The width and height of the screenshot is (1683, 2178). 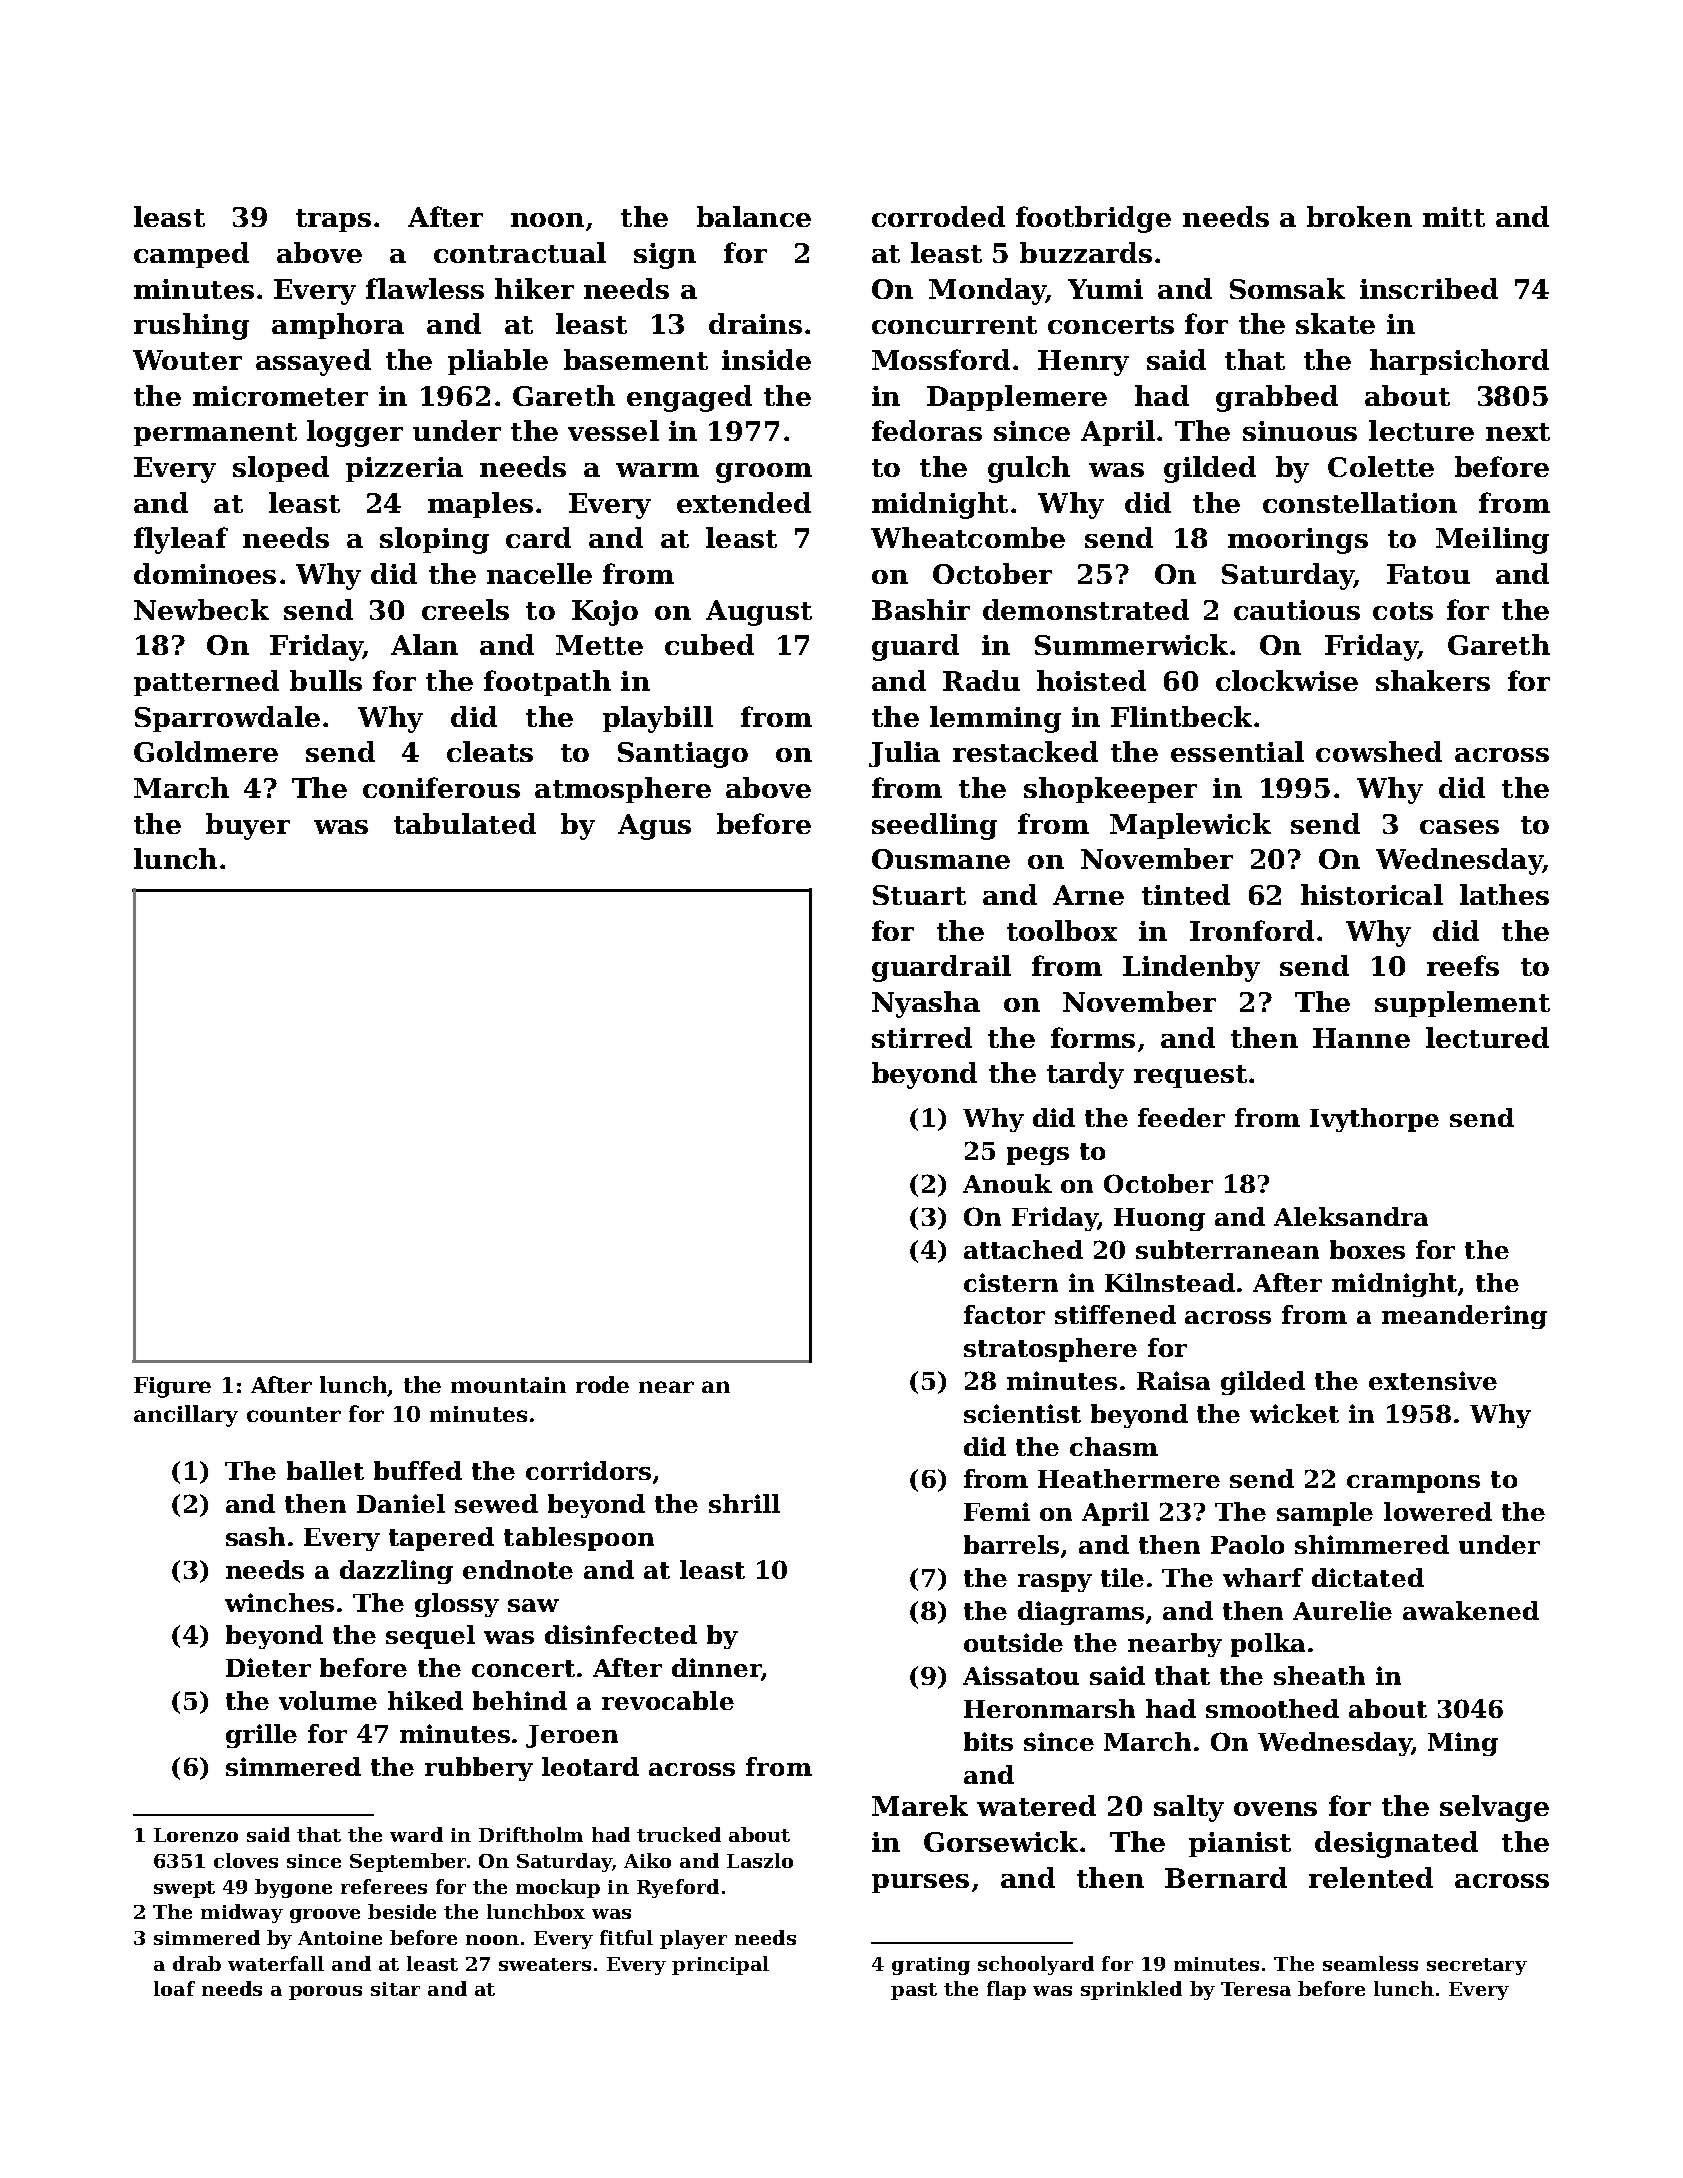 I want to click on Figure, so click(x=172, y=1387).
